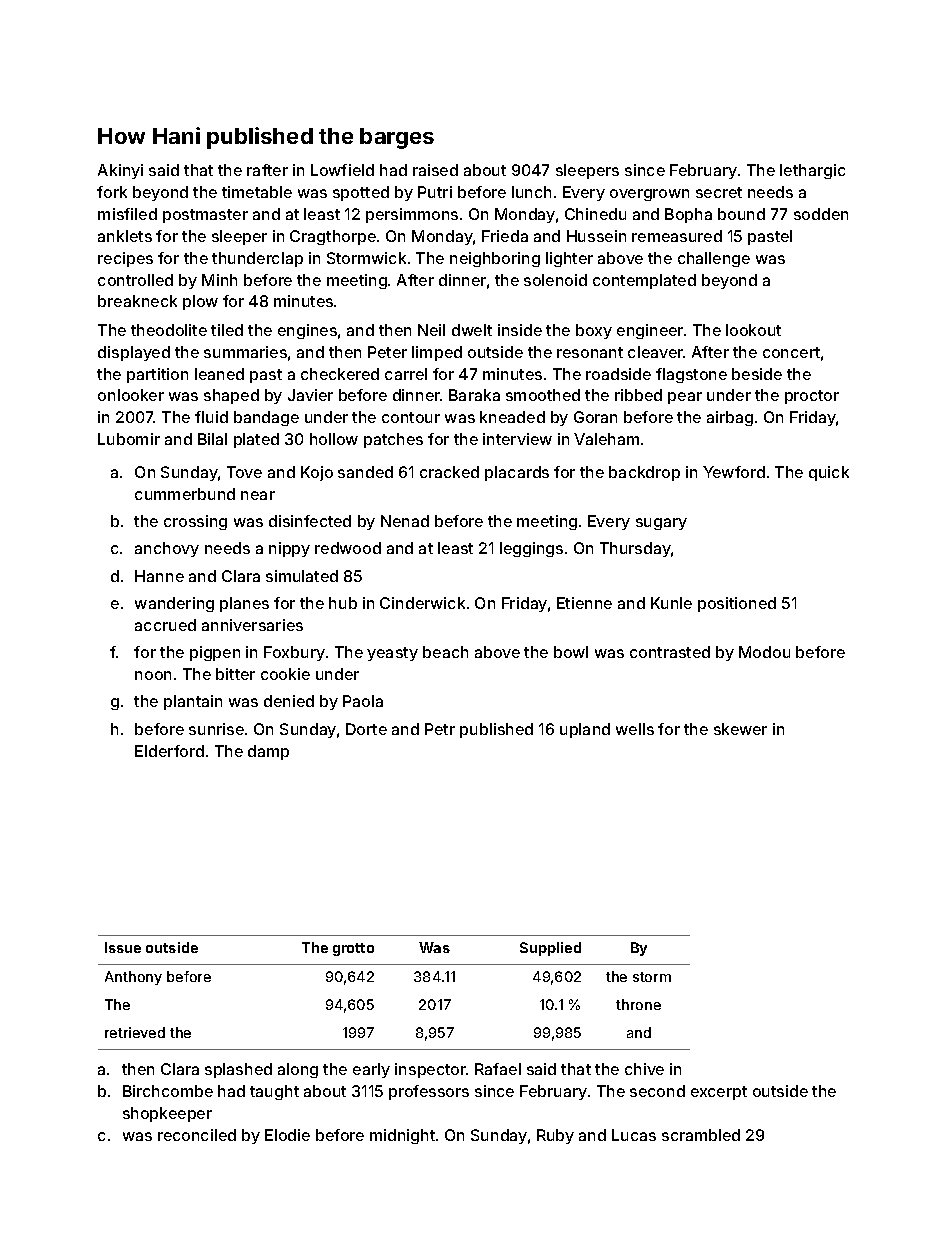  I want to click on Dorte, so click(366, 729).
